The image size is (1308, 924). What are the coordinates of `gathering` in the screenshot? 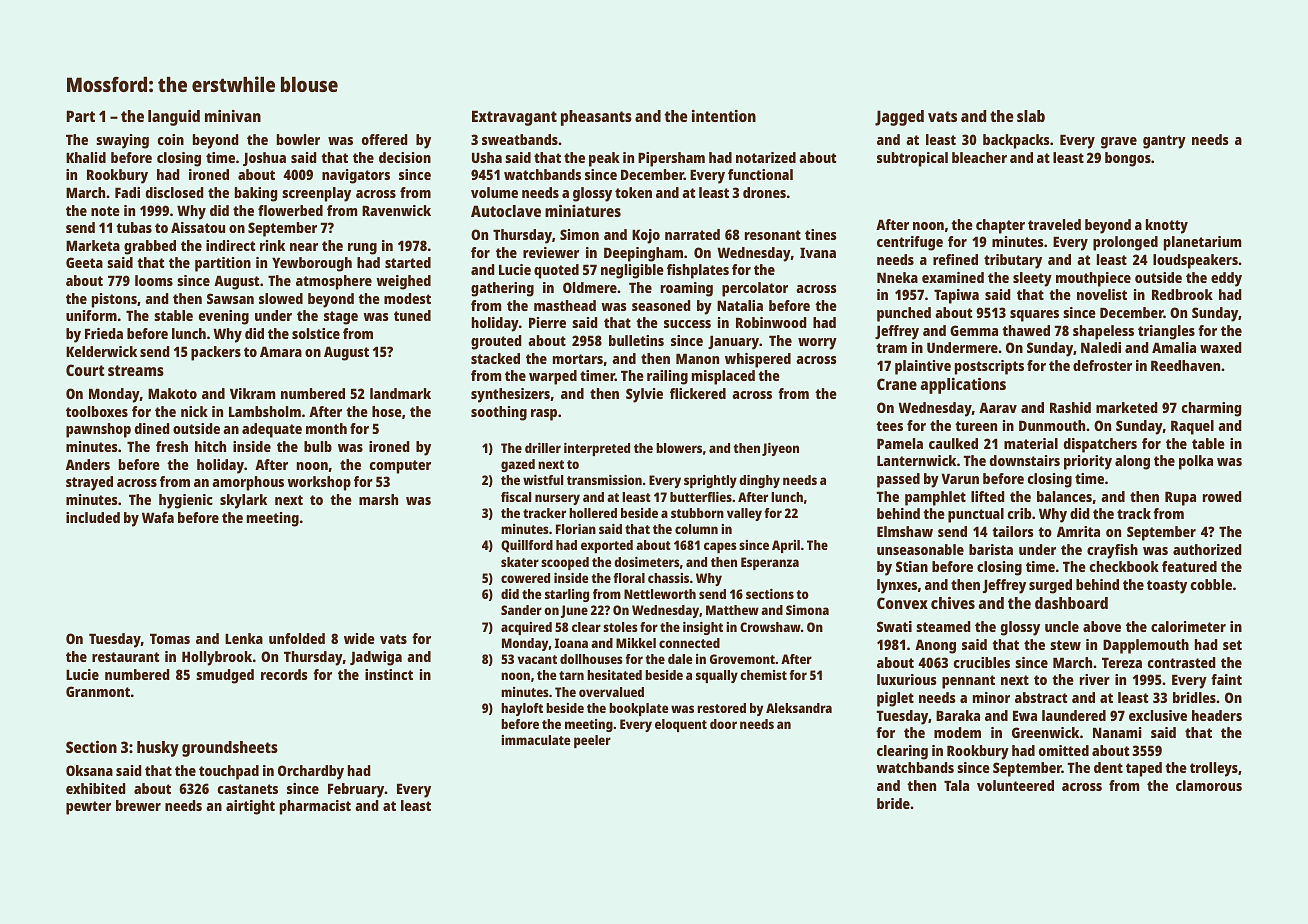 It's located at (502, 289).
